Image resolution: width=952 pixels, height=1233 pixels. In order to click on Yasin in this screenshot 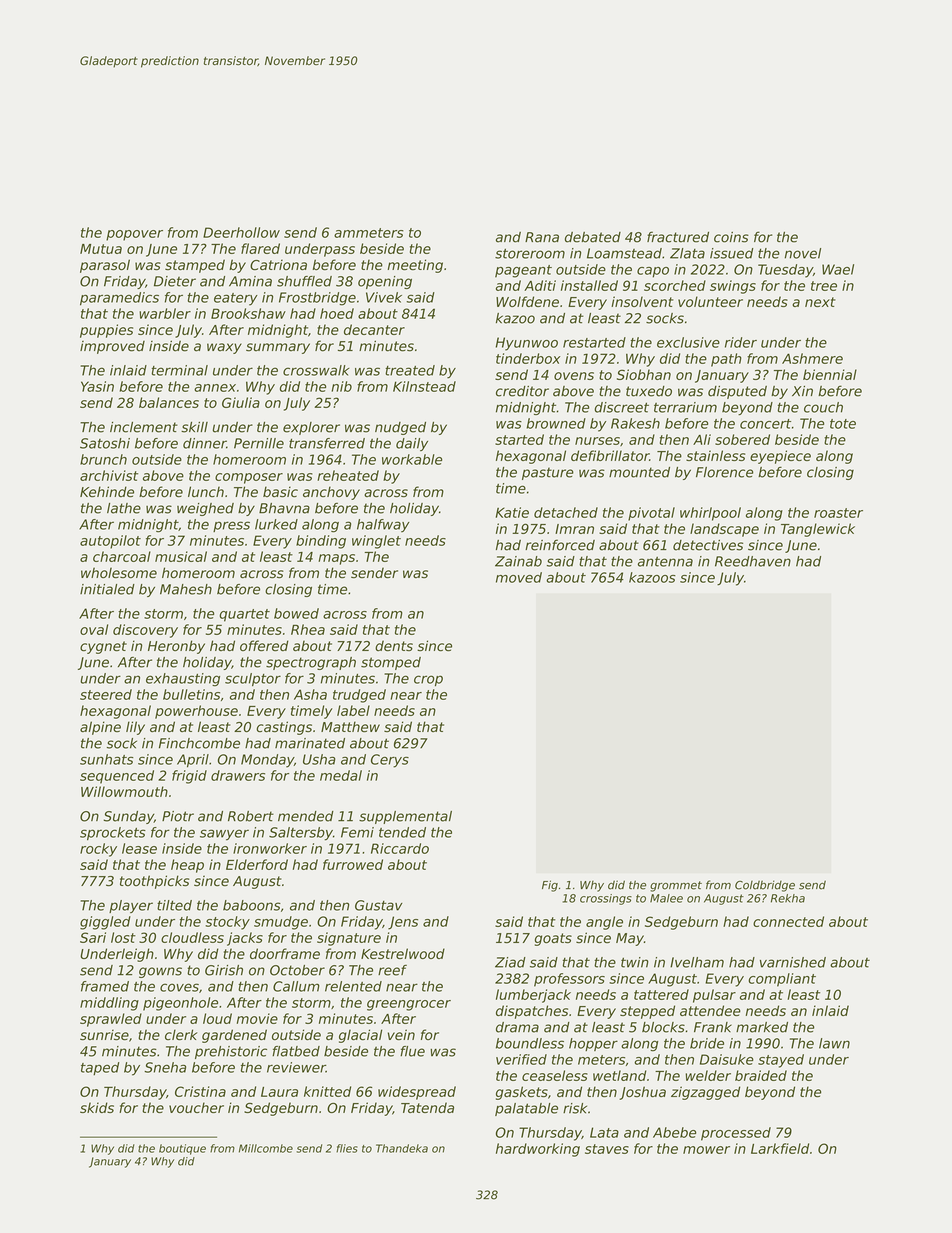, I will do `click(97, 386)`.
